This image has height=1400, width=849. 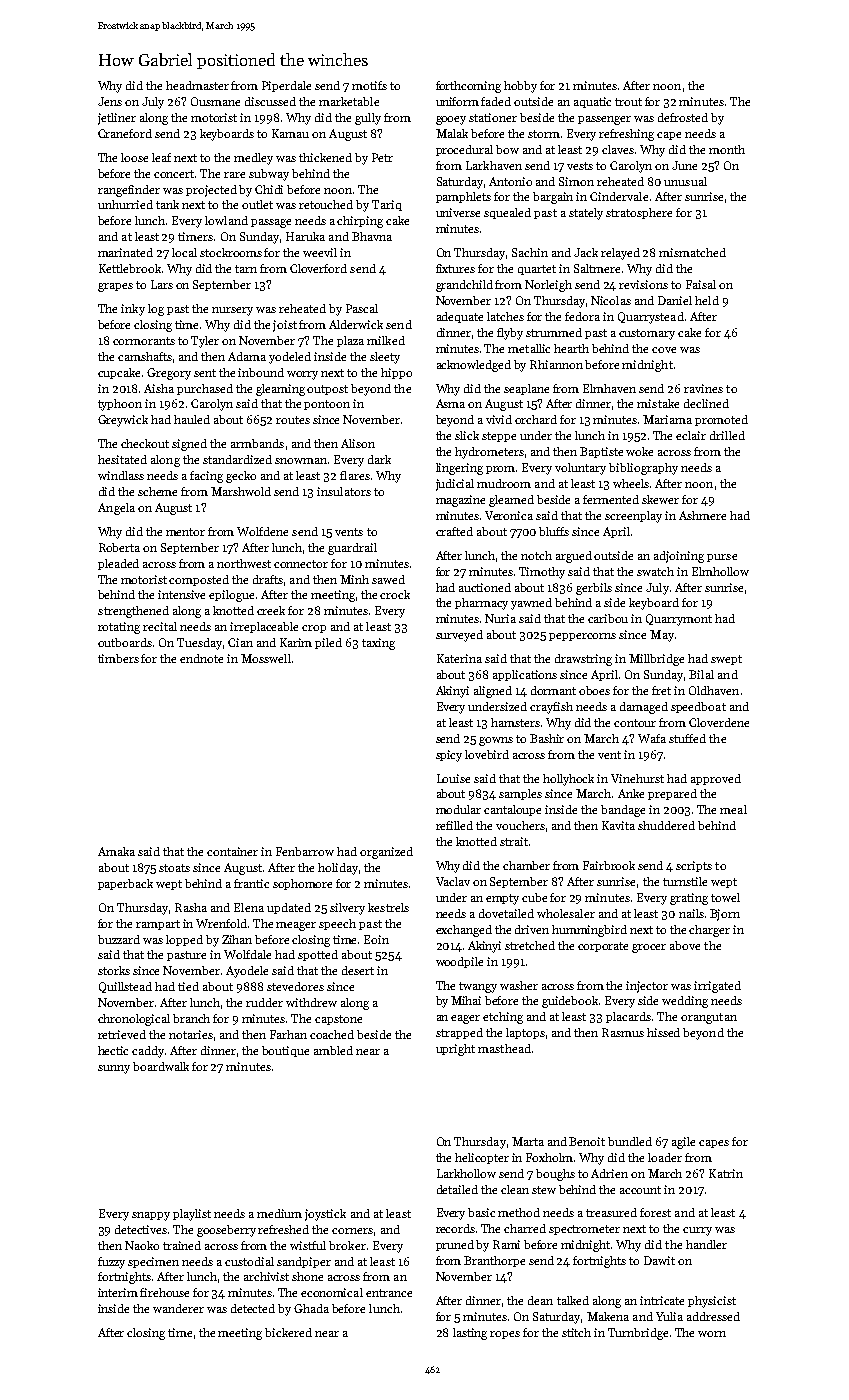 I want to click on slick, so click(x=467, y=435).
